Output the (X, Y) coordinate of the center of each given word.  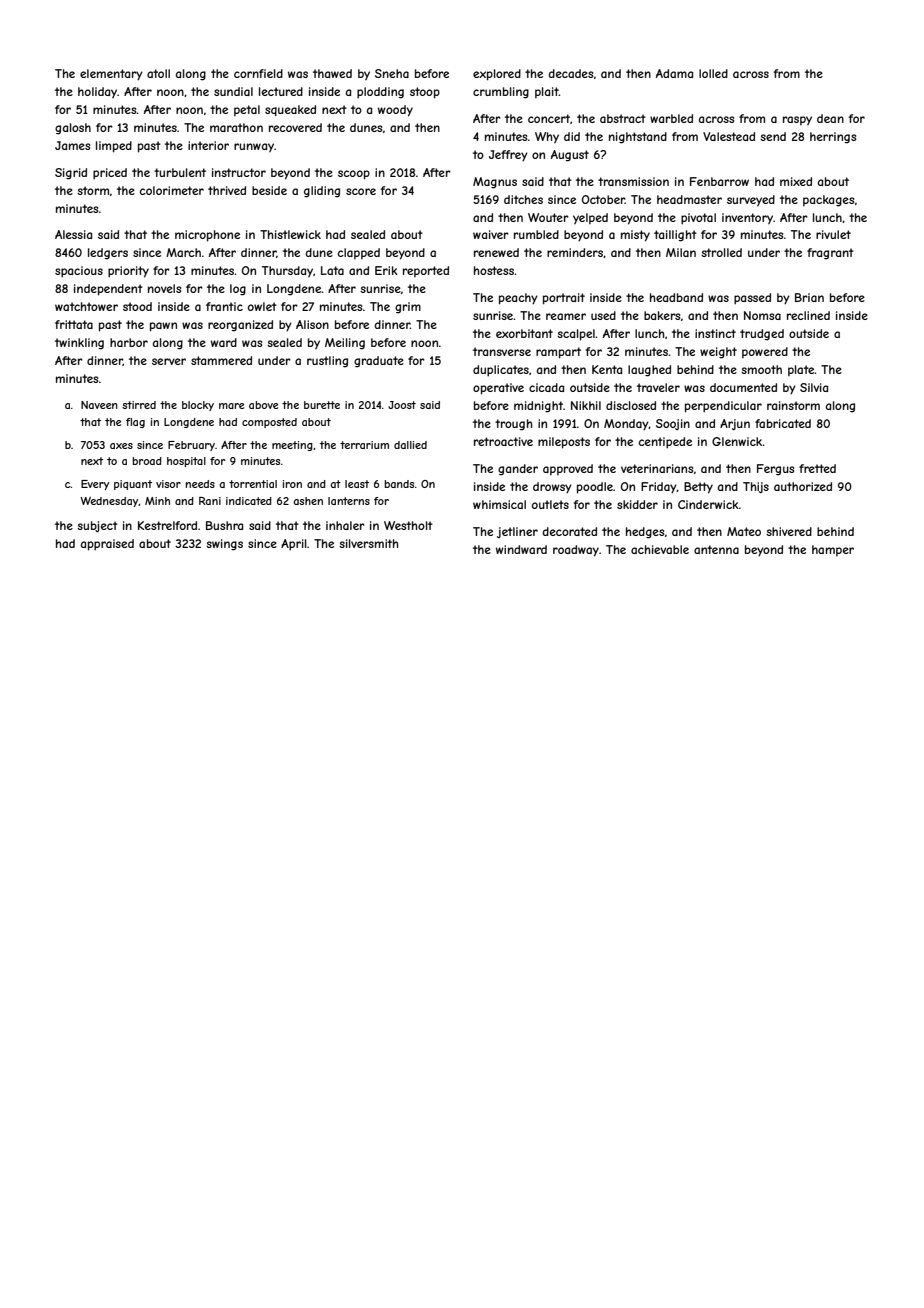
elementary (111, 75)
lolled (713, 73)
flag (135, 423)
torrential (253, 484)
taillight (675, 236)
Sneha (392, 73)
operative (498, 389)
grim (408, 308)
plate (801, 370)
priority (128, 272)
